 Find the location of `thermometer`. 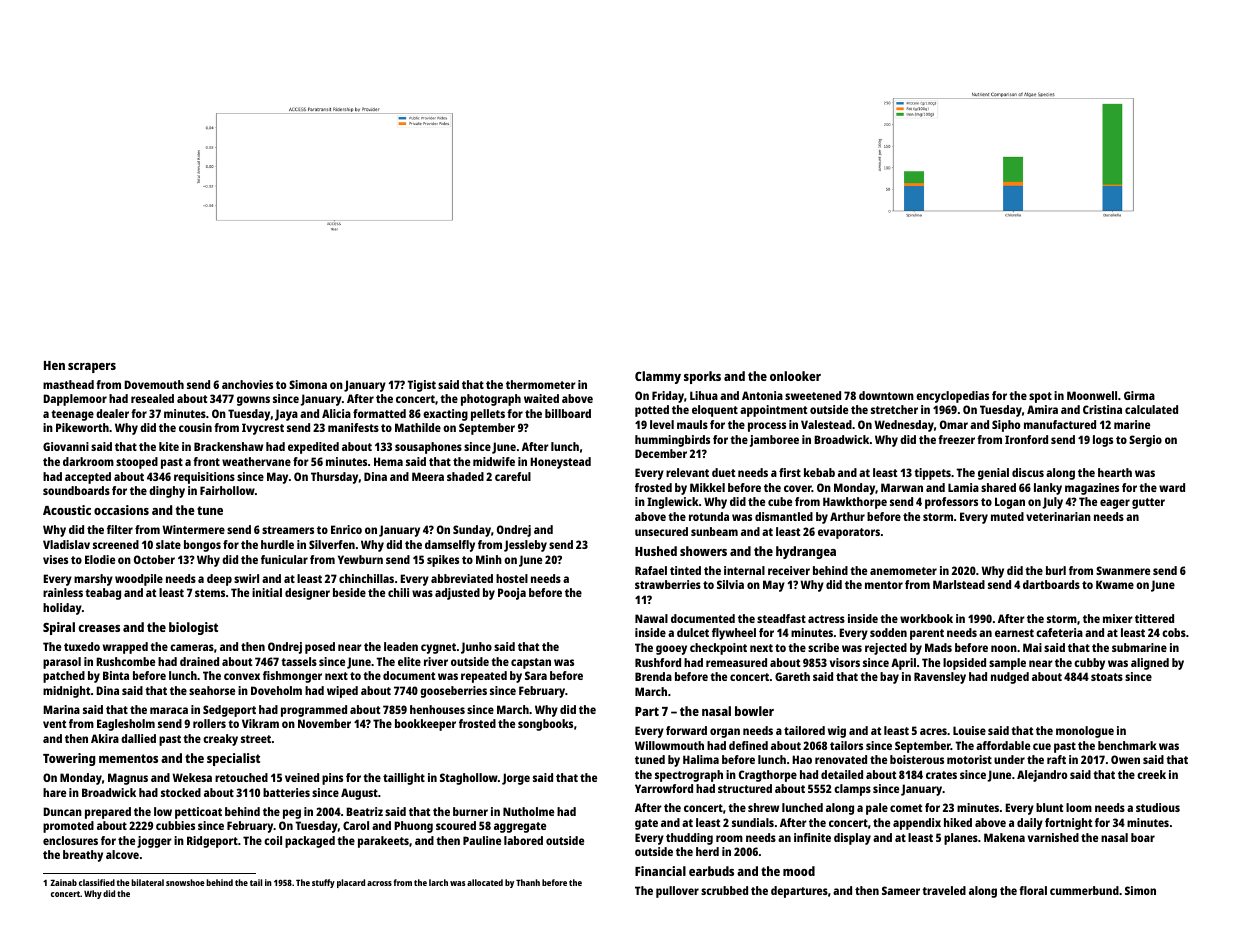

thermometer is located at coordinates (541, 384).
